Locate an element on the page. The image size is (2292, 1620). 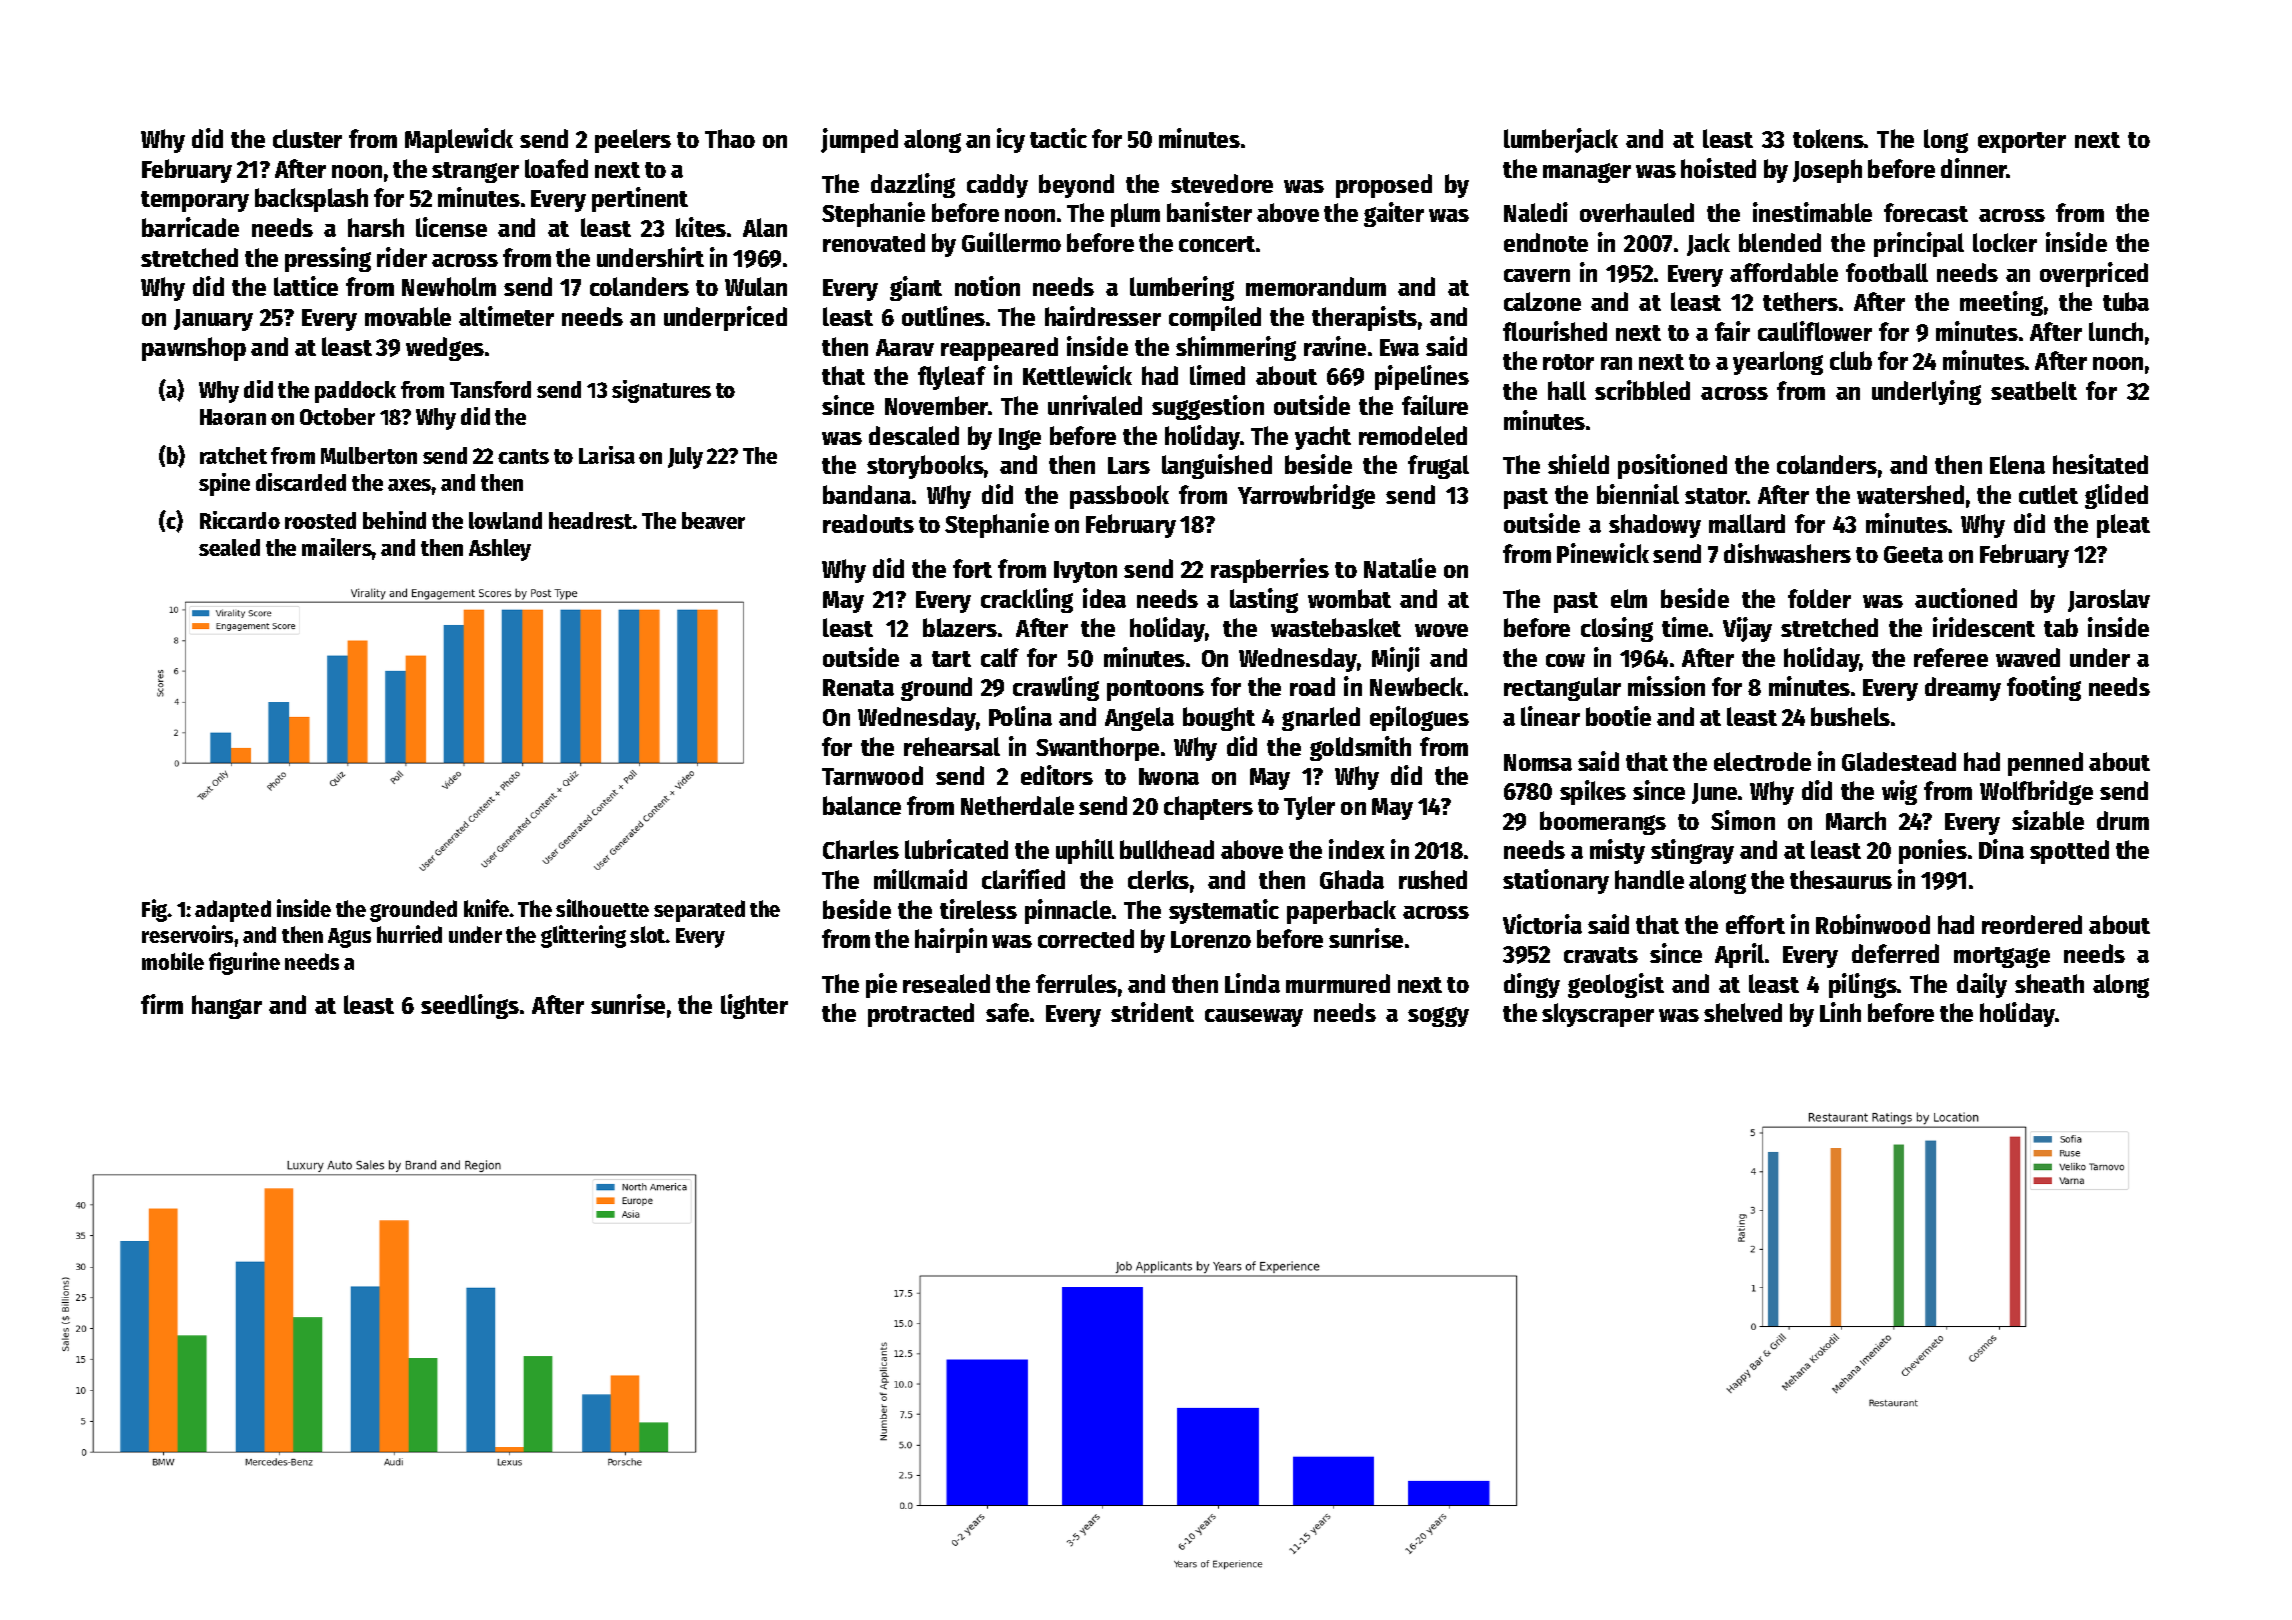
mission is located at coordinates (1666, 686).
